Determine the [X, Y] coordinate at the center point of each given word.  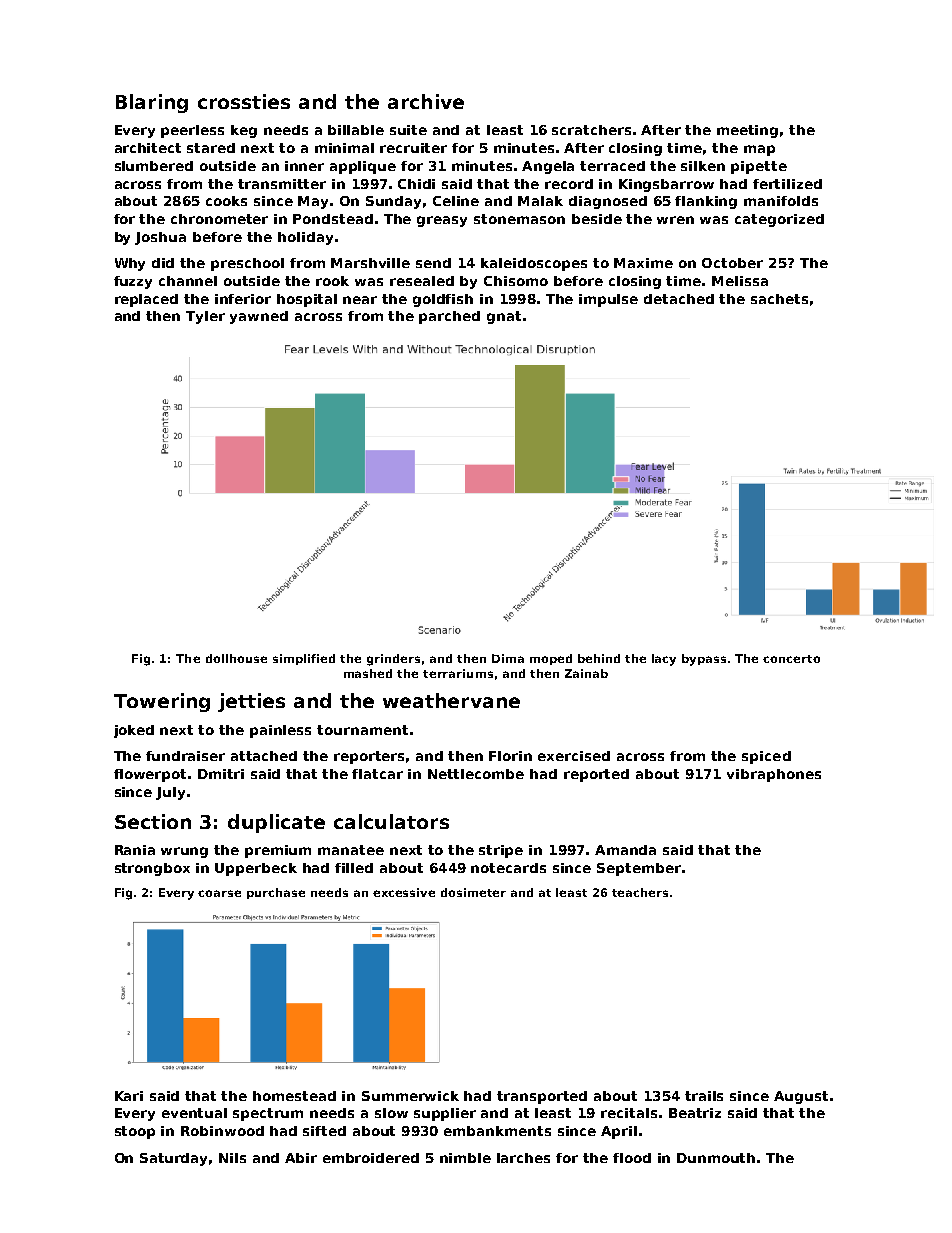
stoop [135, 1132]
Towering [162, 702]
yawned [259, 317]
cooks [226, 201]
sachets [779, 299]
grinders [393, 660]
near [360, 300]
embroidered [371, 1158]
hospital [307, 300]
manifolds [781, 201]
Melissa [740, 281]
